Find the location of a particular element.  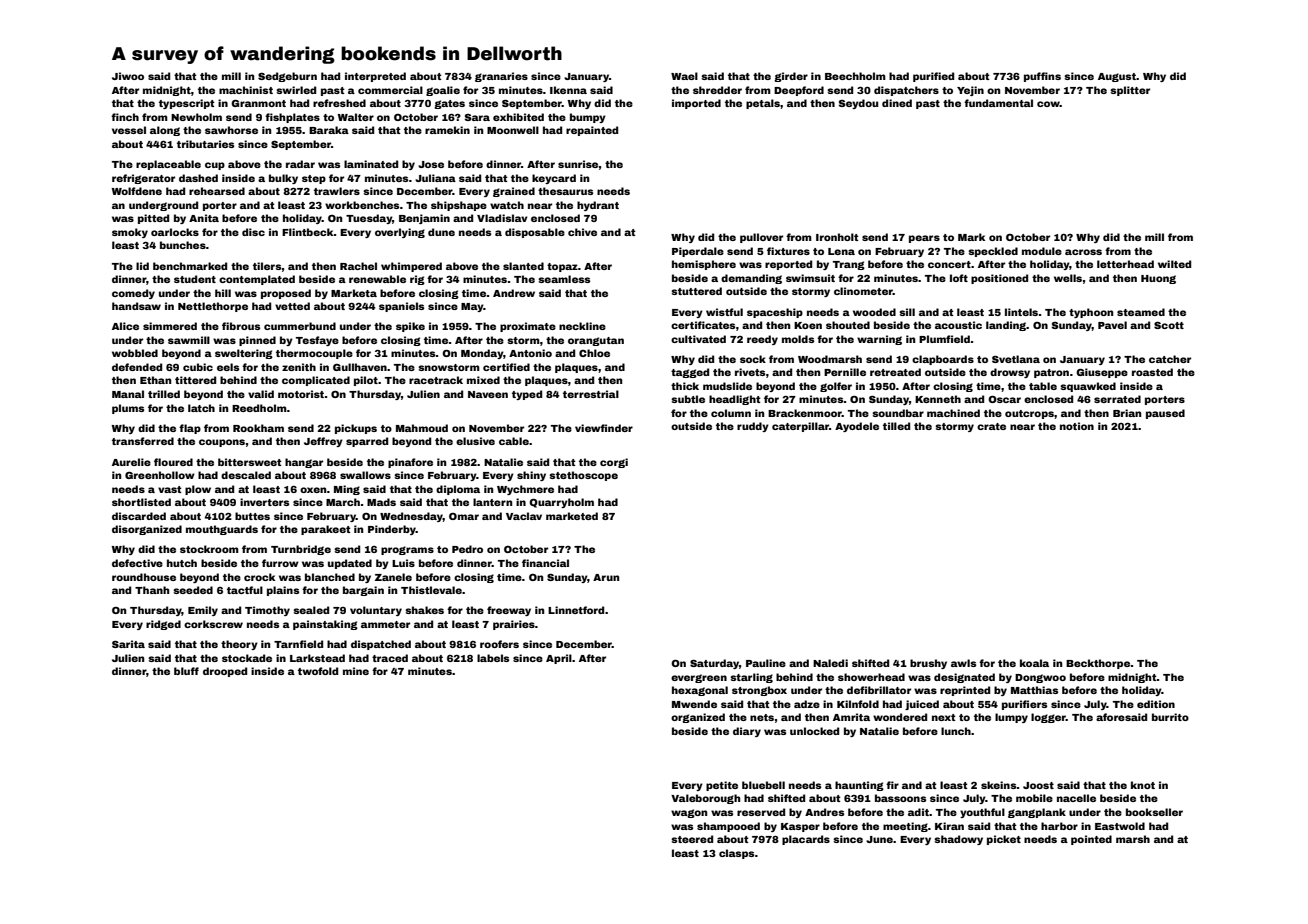

flap is located at coordinates (190, 429).
